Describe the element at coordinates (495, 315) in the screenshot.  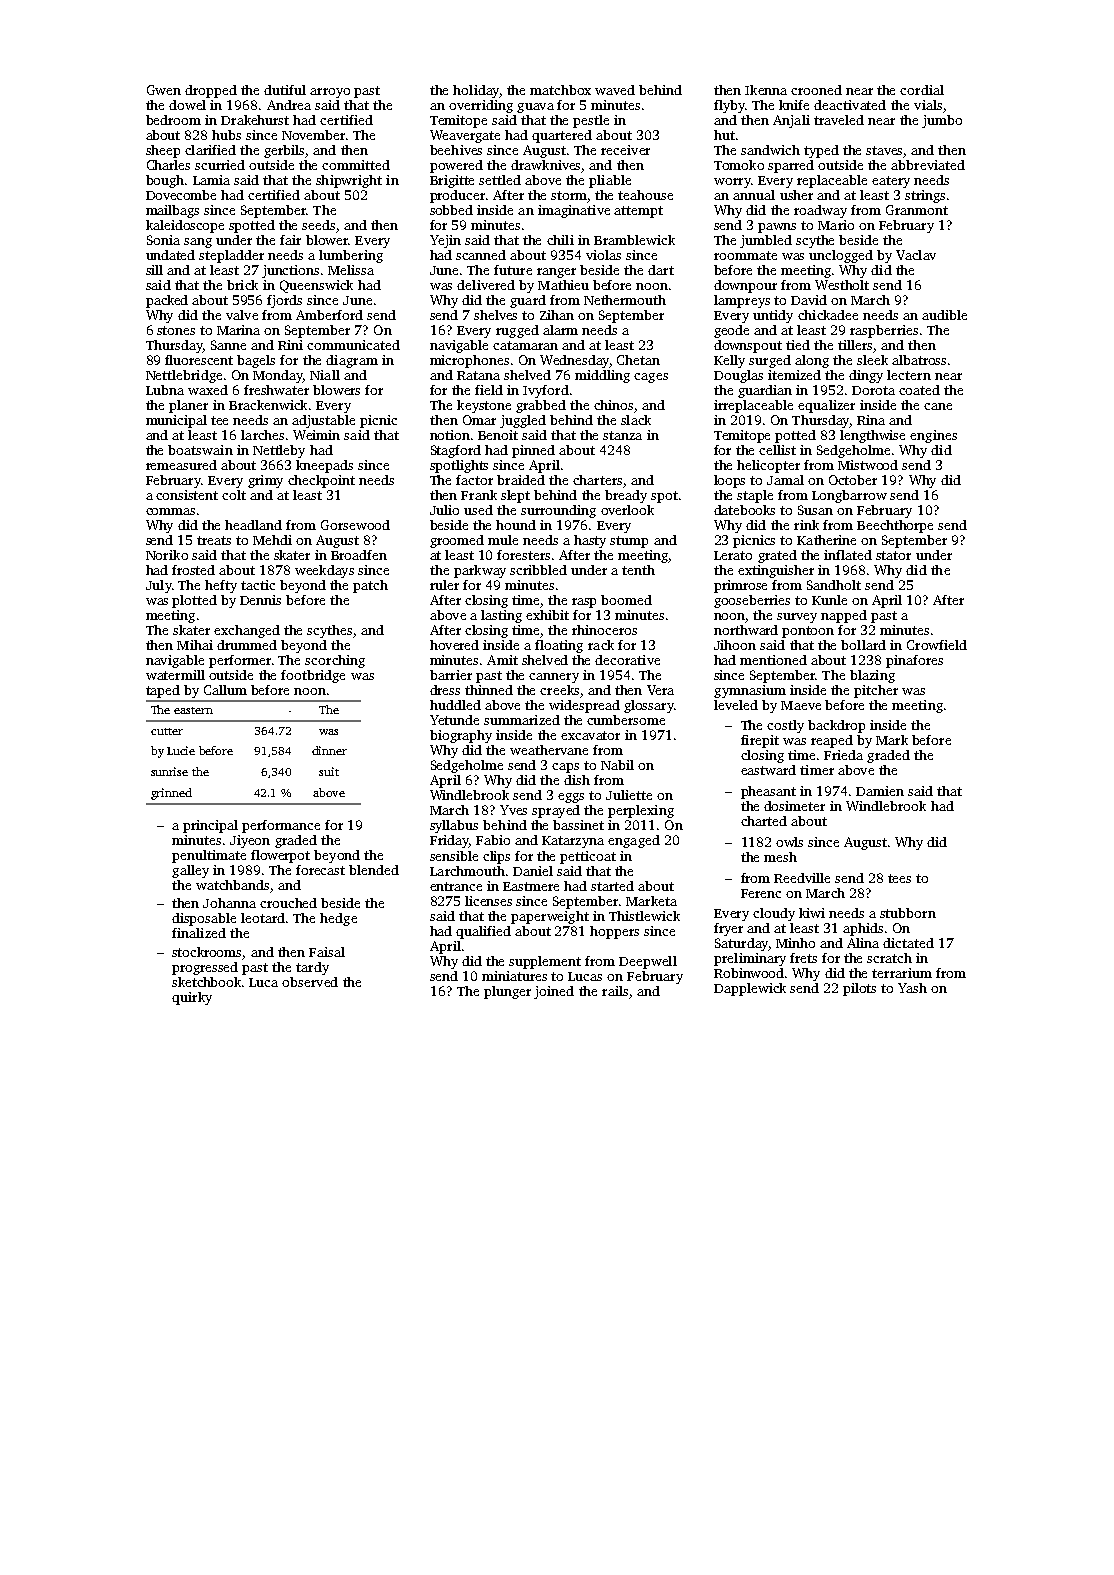
I see `shelves` at that location.
